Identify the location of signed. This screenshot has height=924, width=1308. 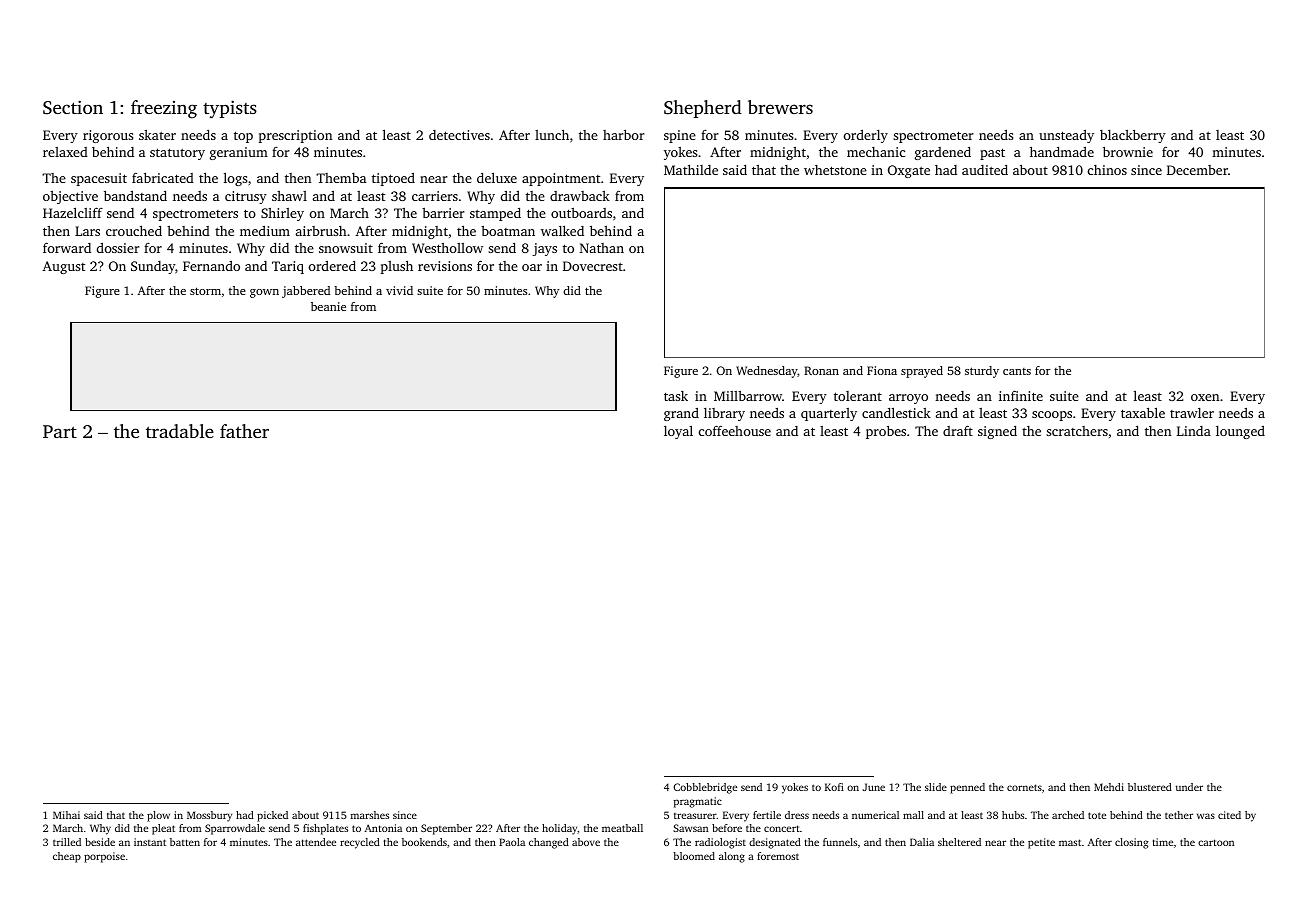
(997, 432).
